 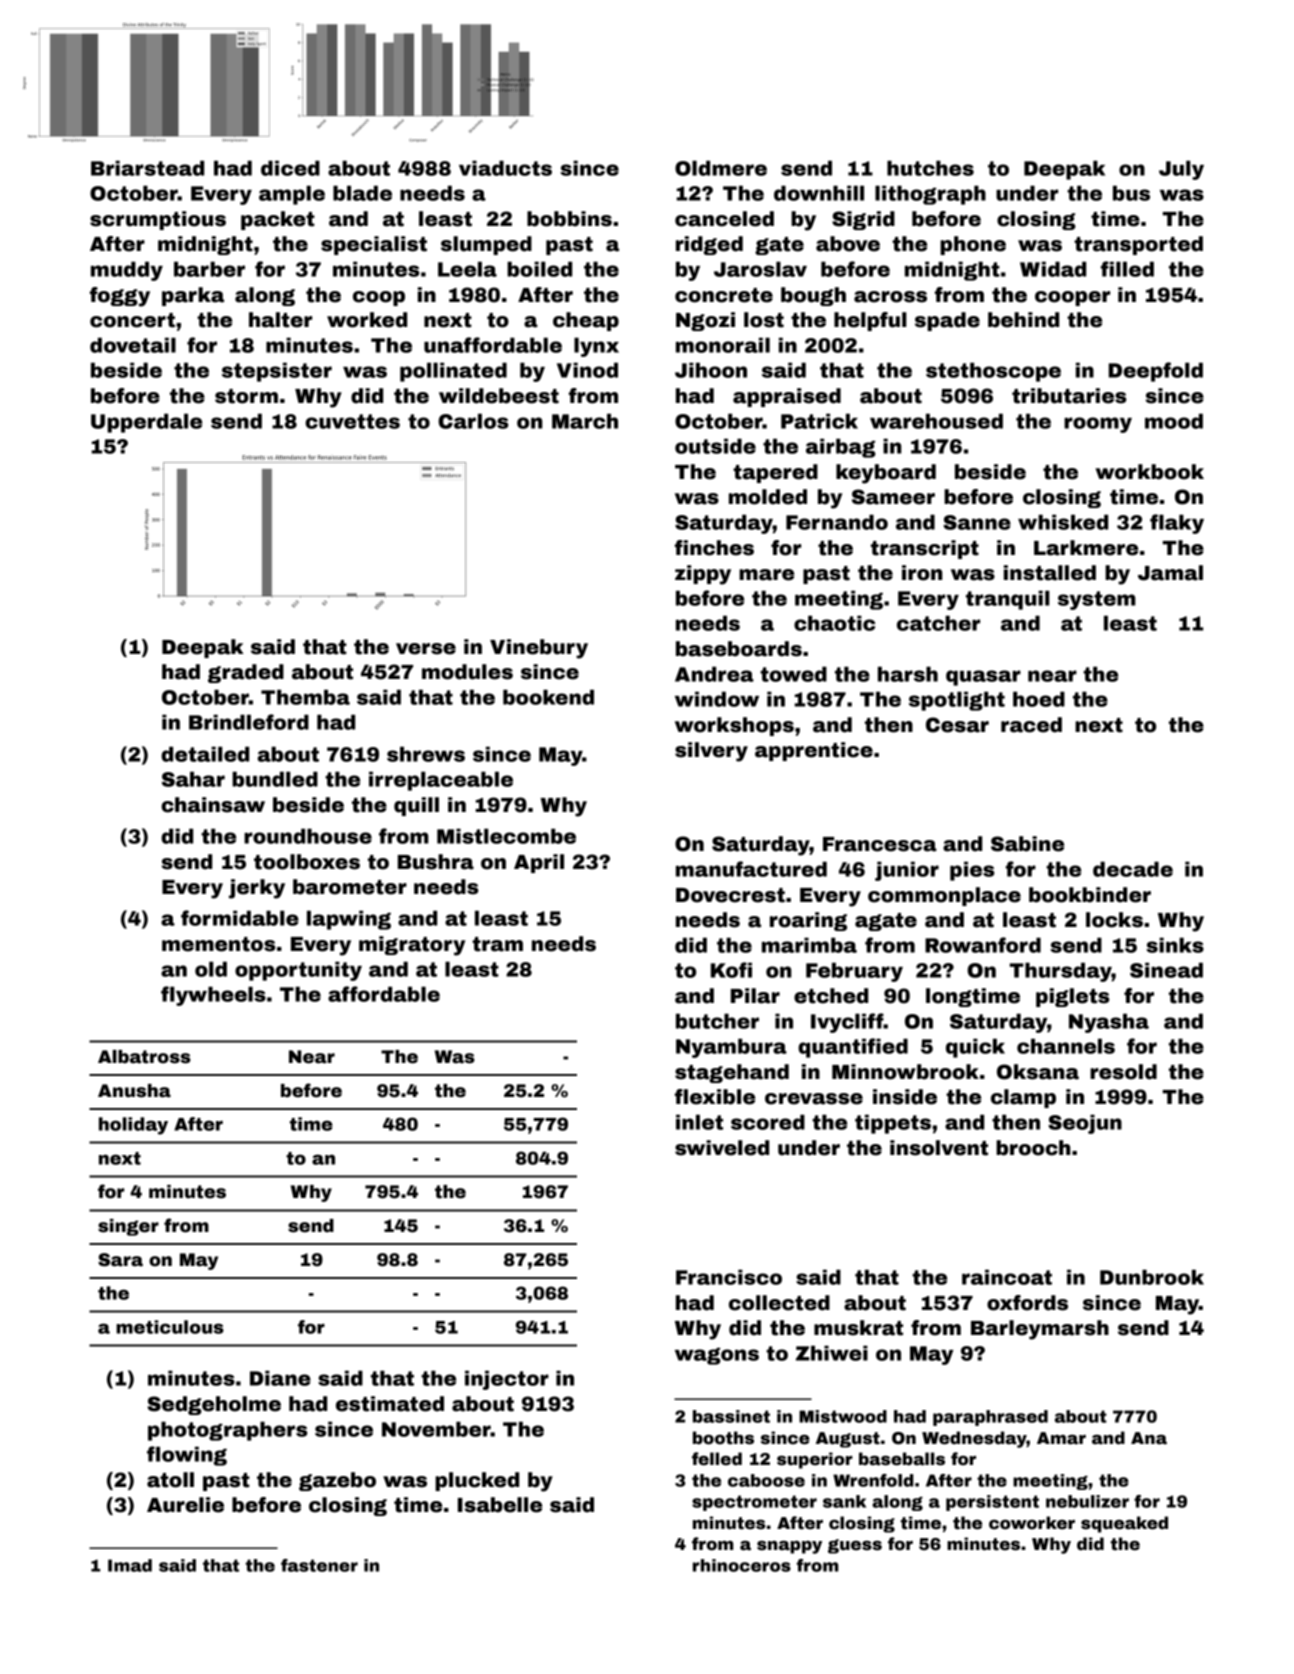 What do you see at coordinates (779, 1303) in the document?
I see `collected` at bounding box center [779, 1303].
